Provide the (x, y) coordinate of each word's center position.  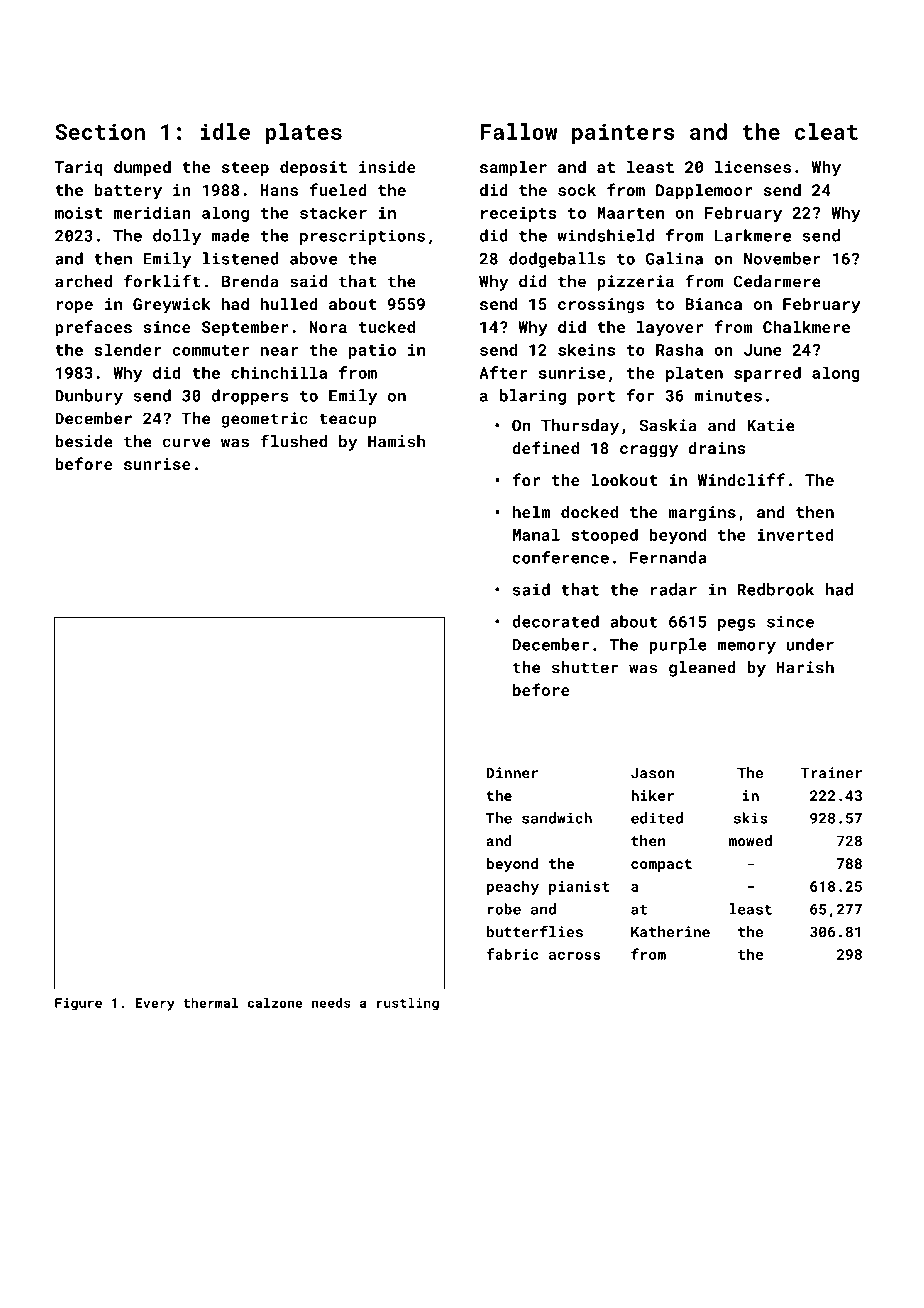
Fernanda (668, 557)
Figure (78, 1004)
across (575, 956)
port (596, 398)
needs (331, 1002)
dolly (177, 237)
